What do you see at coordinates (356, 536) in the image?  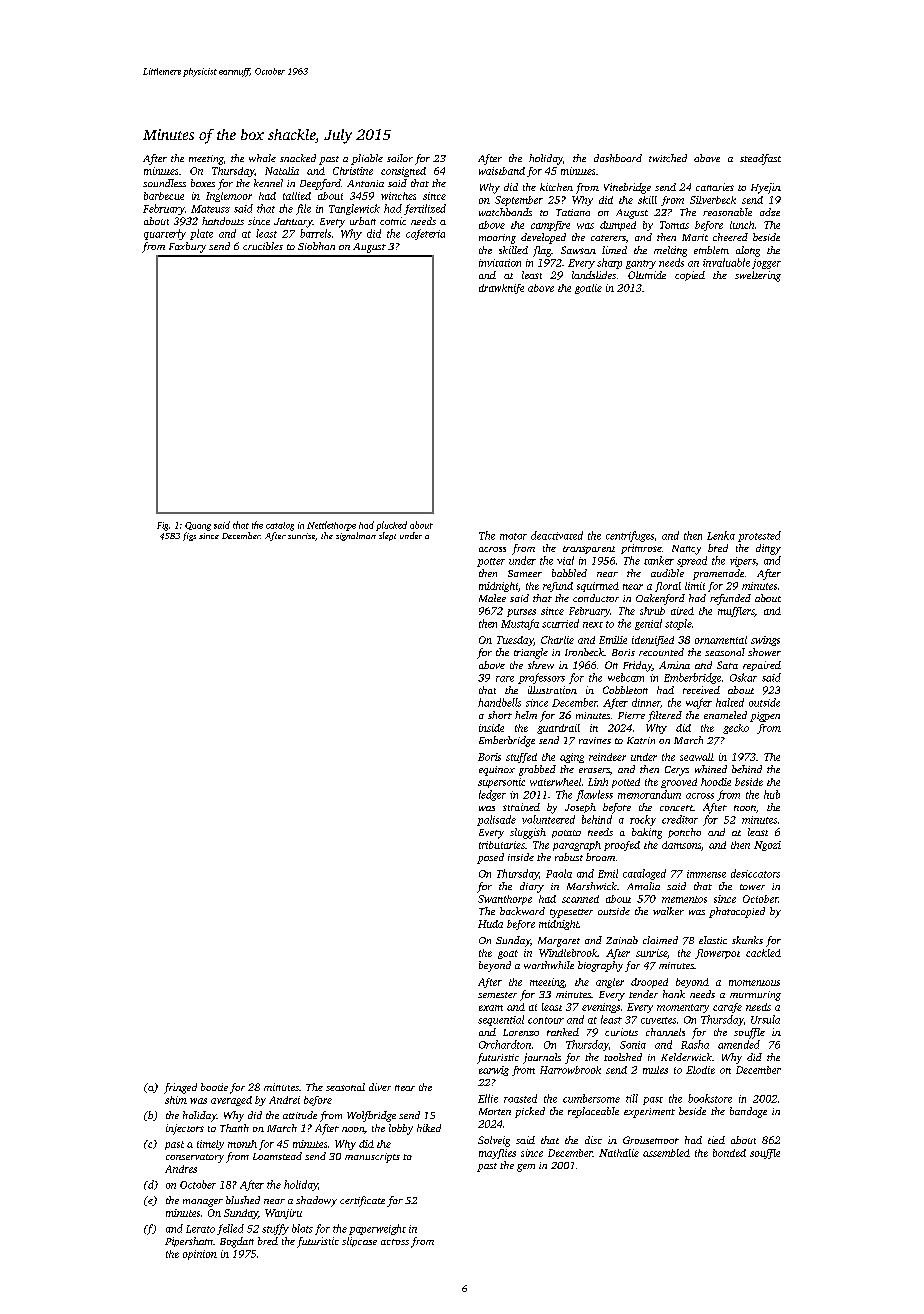 I see `signalman` at bounding box center [356, 536].
